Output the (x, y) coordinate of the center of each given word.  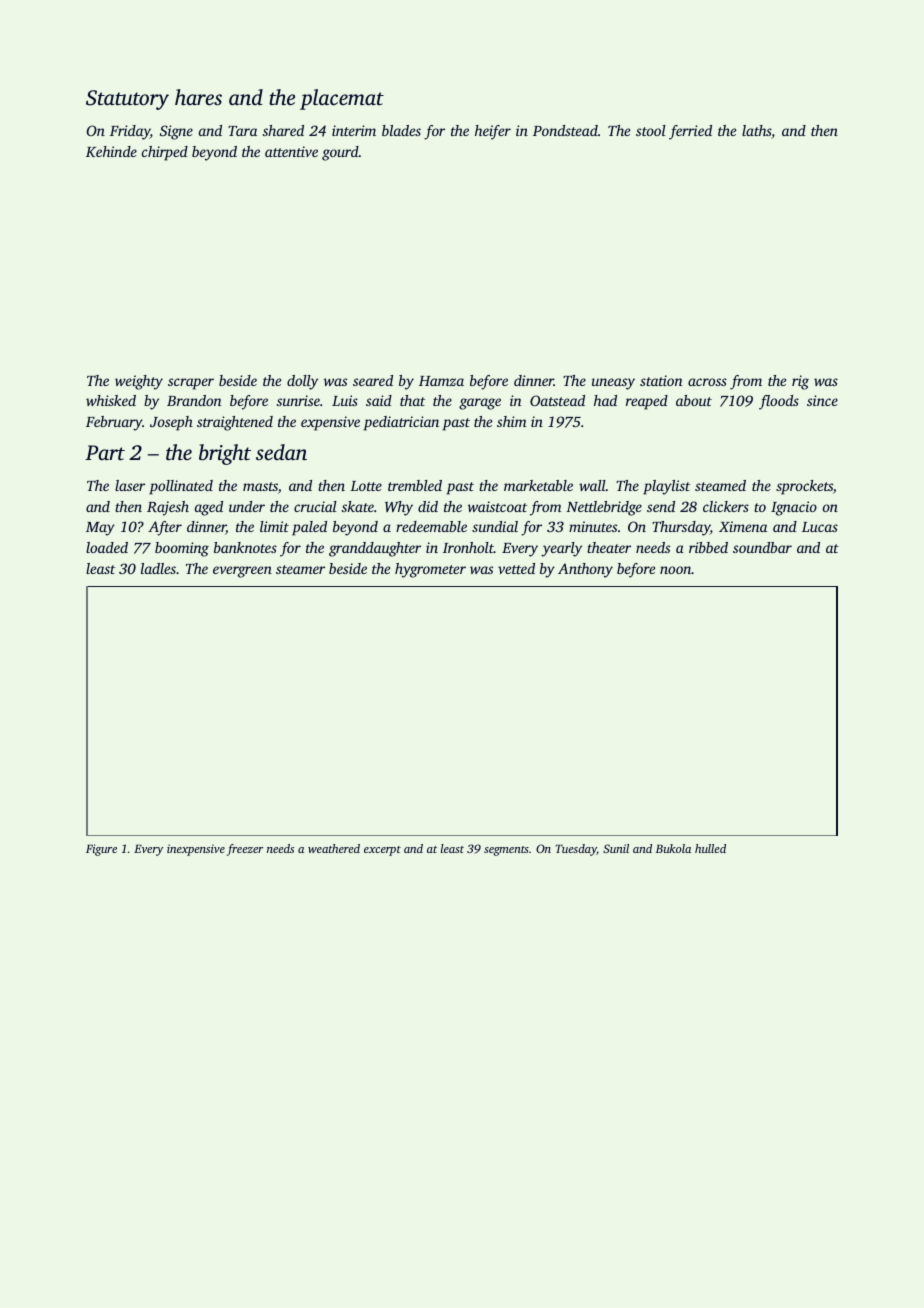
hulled (710, 848)
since (822, 400)
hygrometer (430, 570)
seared (373, 380)
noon (676, 570)
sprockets (804, 487)
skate (358, 506)
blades (401, 130)
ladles (158, 568)
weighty (139, 382)
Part (105, 452)
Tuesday (576, 850)
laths (756, 130)
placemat (342, 99)
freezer (245, 850)
